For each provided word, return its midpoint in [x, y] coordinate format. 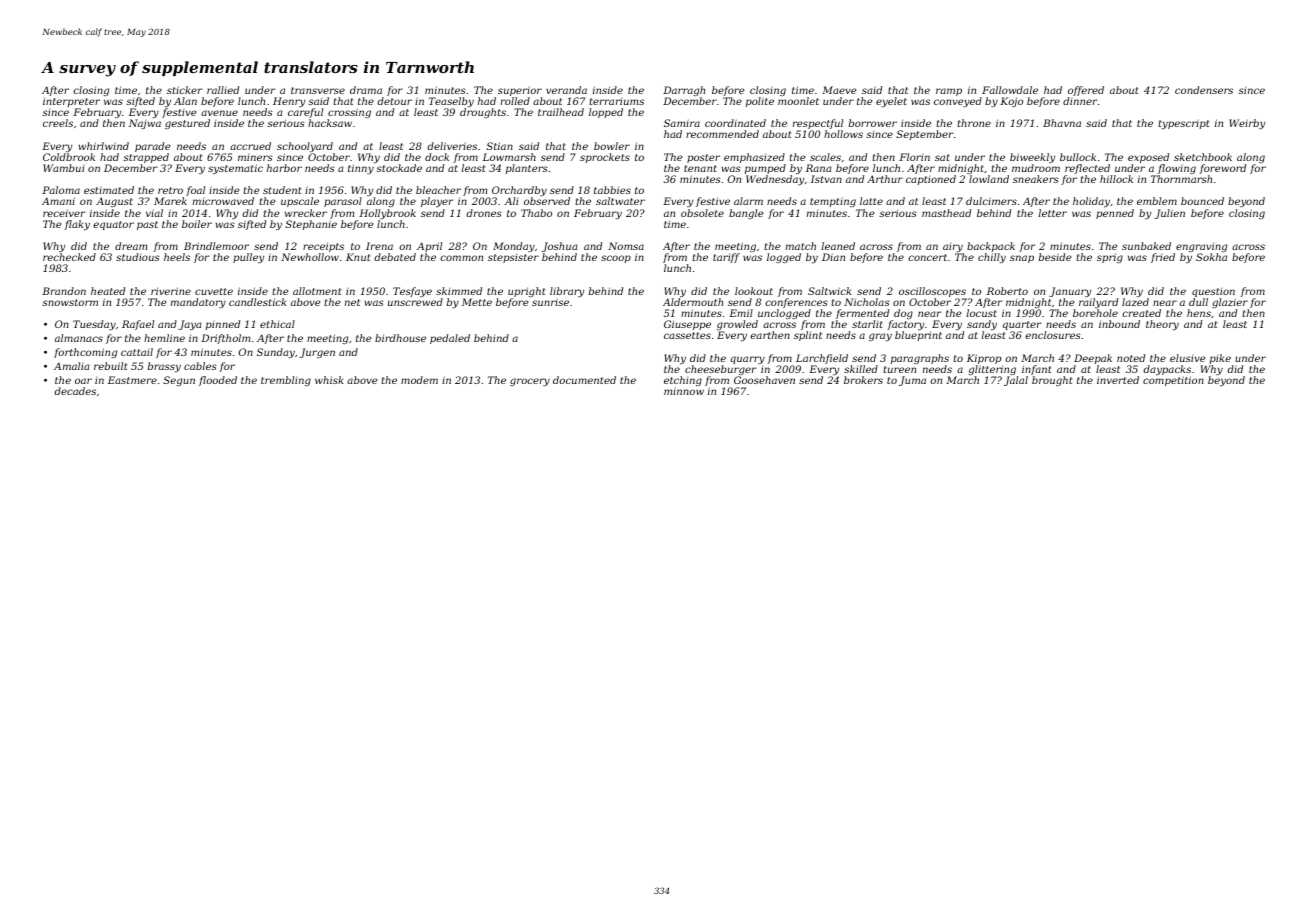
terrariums [616, 101]
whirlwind [104, 146]
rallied [223, 90]
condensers [1204, 90]
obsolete [702, 213]
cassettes [687, 335]
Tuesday [94, 325]
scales [825, 157]
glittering [992, 370]
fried [1163, 258]
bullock [1078, 157]
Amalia [71, 366]
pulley [248, 258]
